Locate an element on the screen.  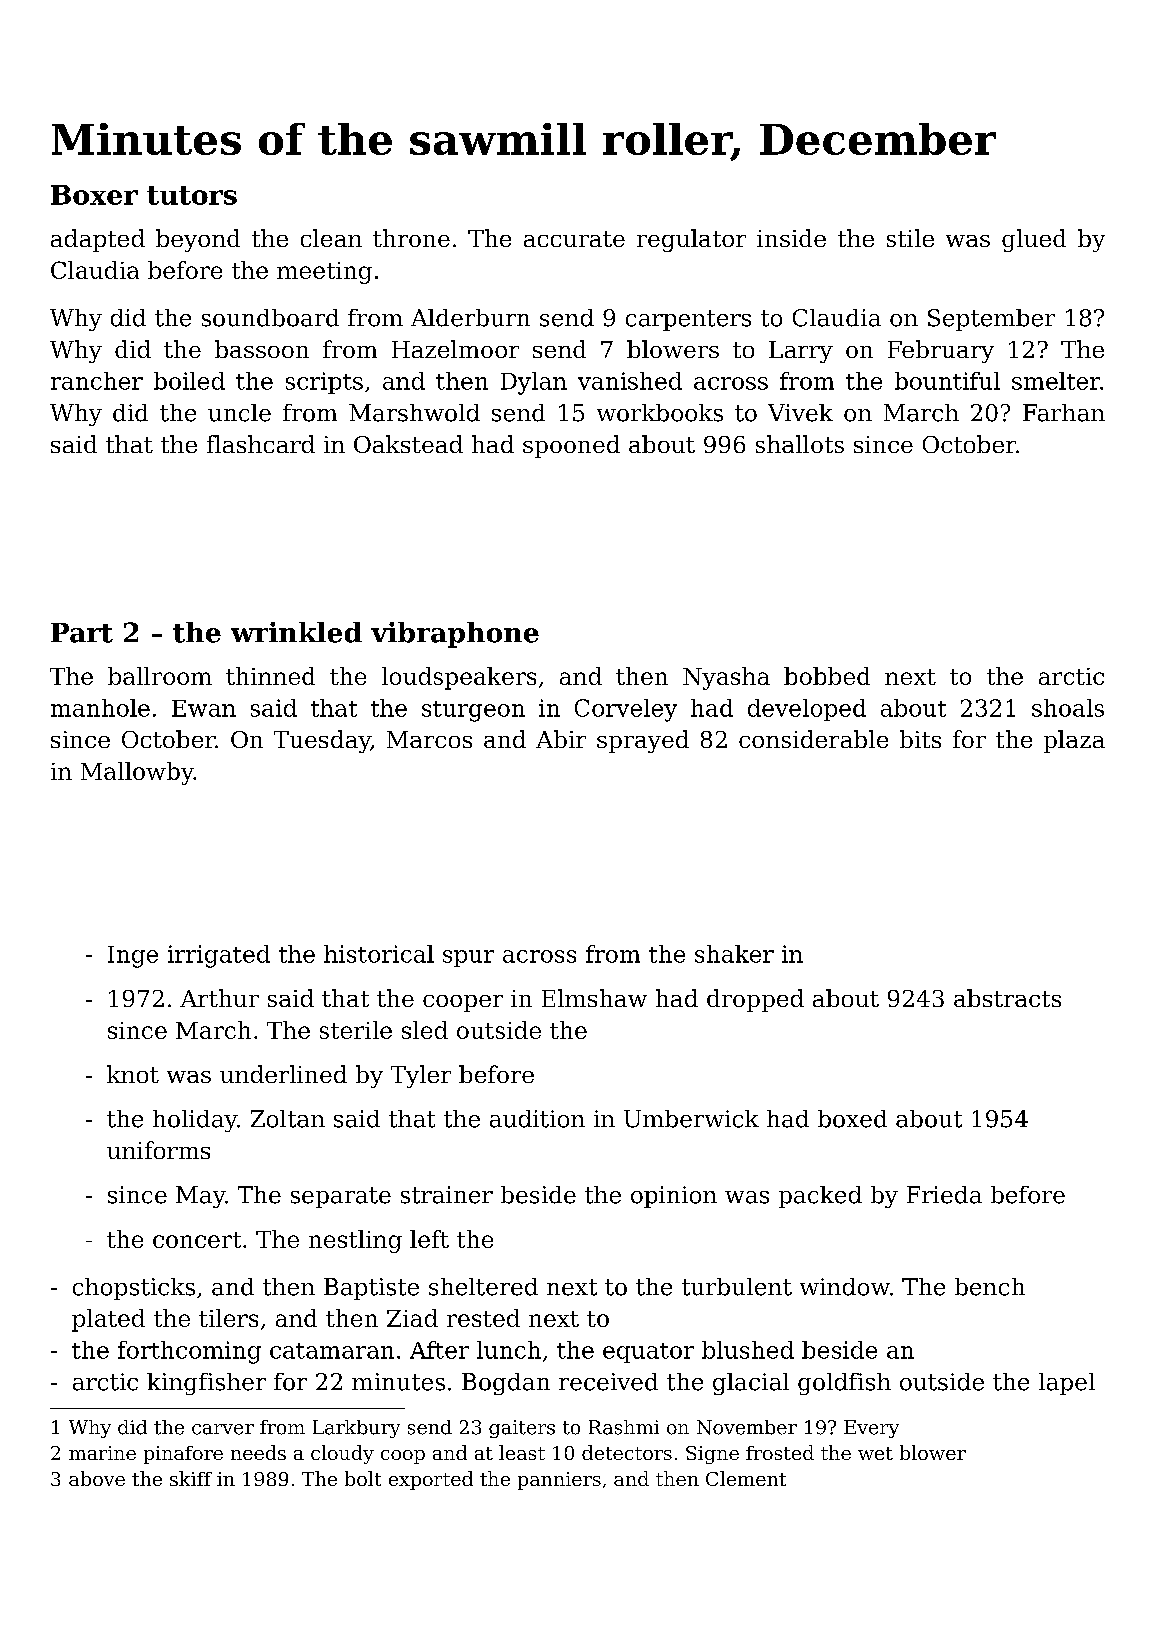
regulator is located at coordinates (691, 240).
